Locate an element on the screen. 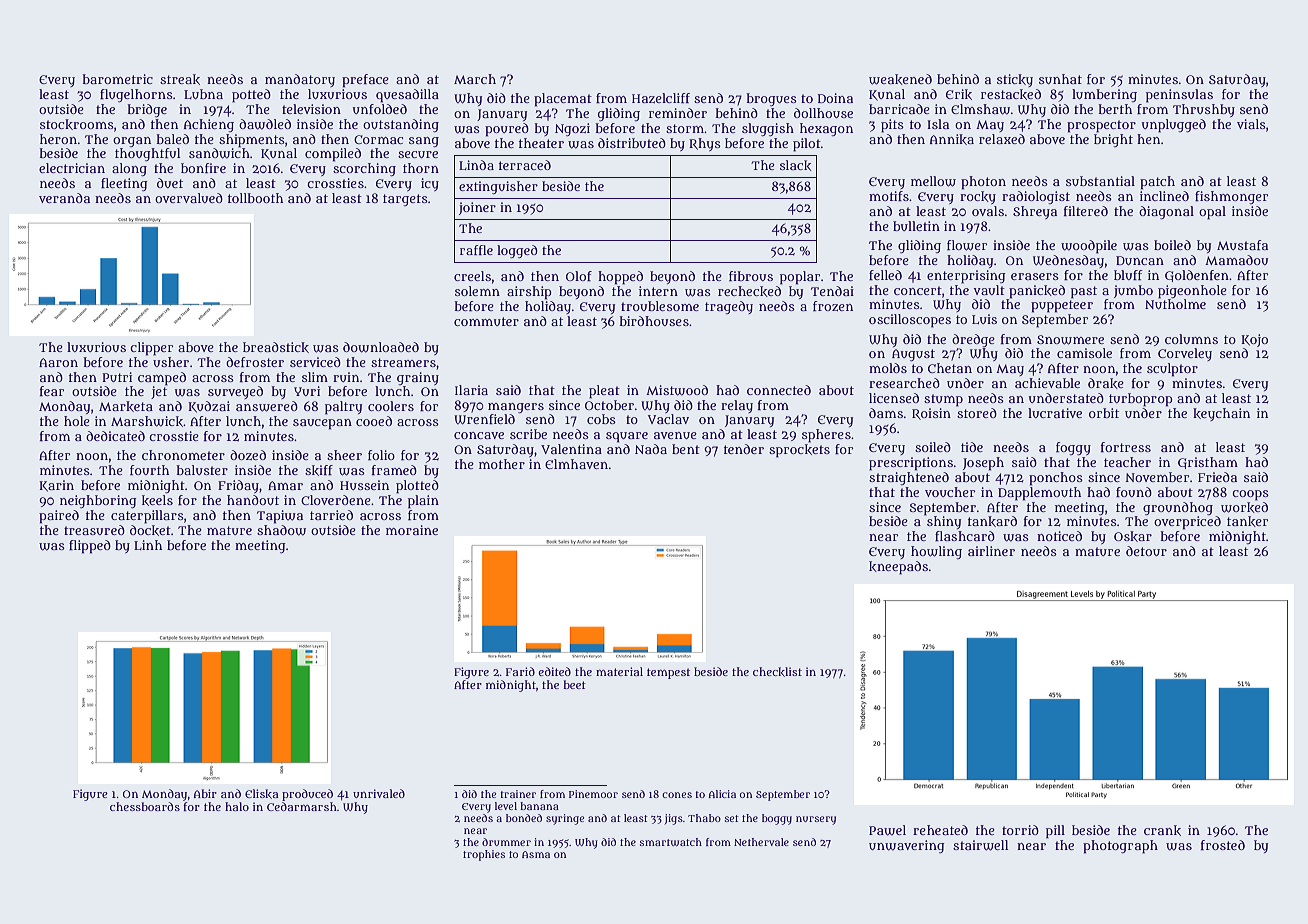 The width and height of the screenshot is (1308, 924). sunhat is located at coordinates (1060, 79).
